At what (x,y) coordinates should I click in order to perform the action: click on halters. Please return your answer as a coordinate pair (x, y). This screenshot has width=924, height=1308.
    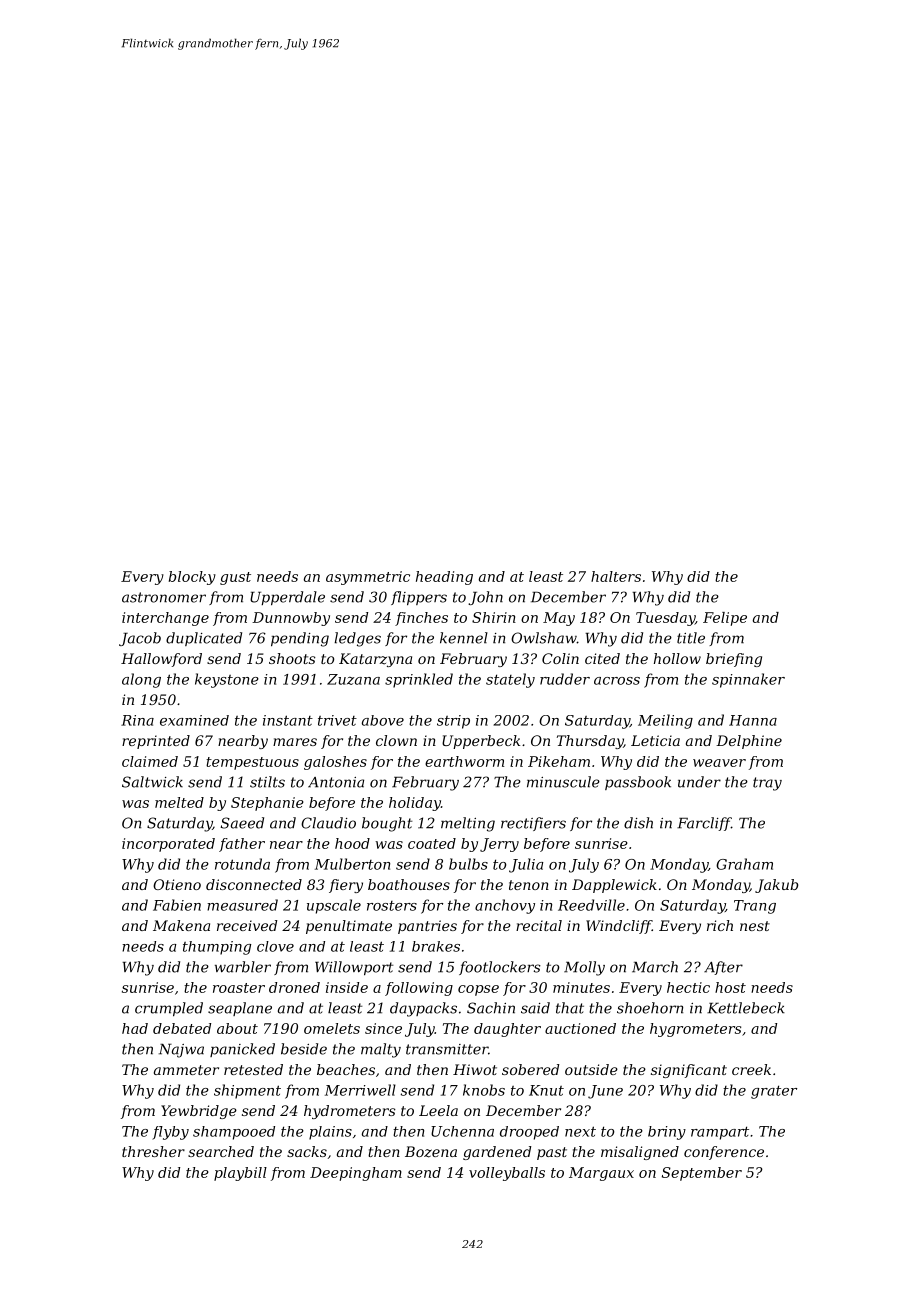
    Looking at the image, I should click on (616, 576).
